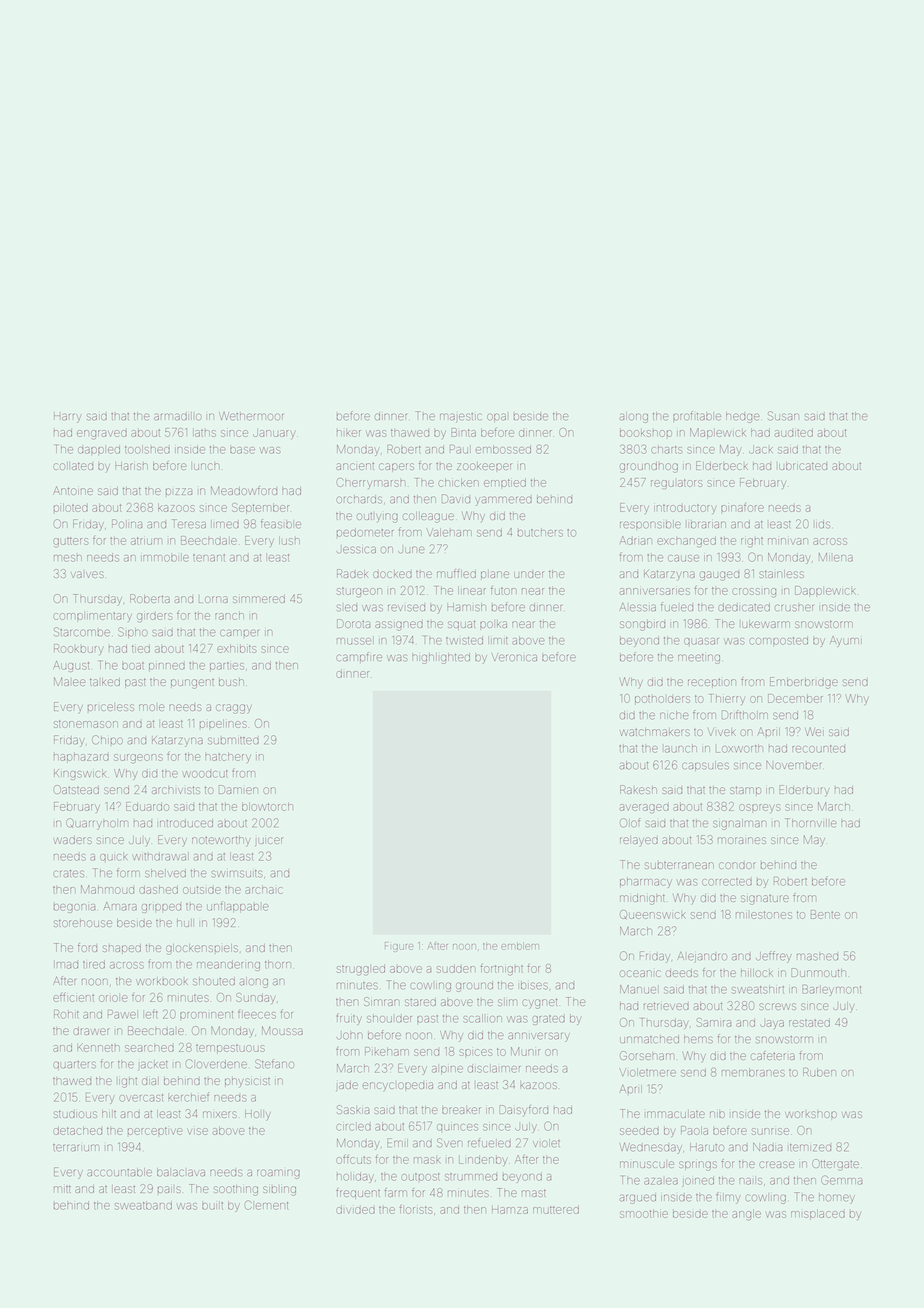 The height and width of the document is (1308, 924). What do you see at coordinates (234, 709) in the document?
I see `craggy` at bounding box center [234, 709].
